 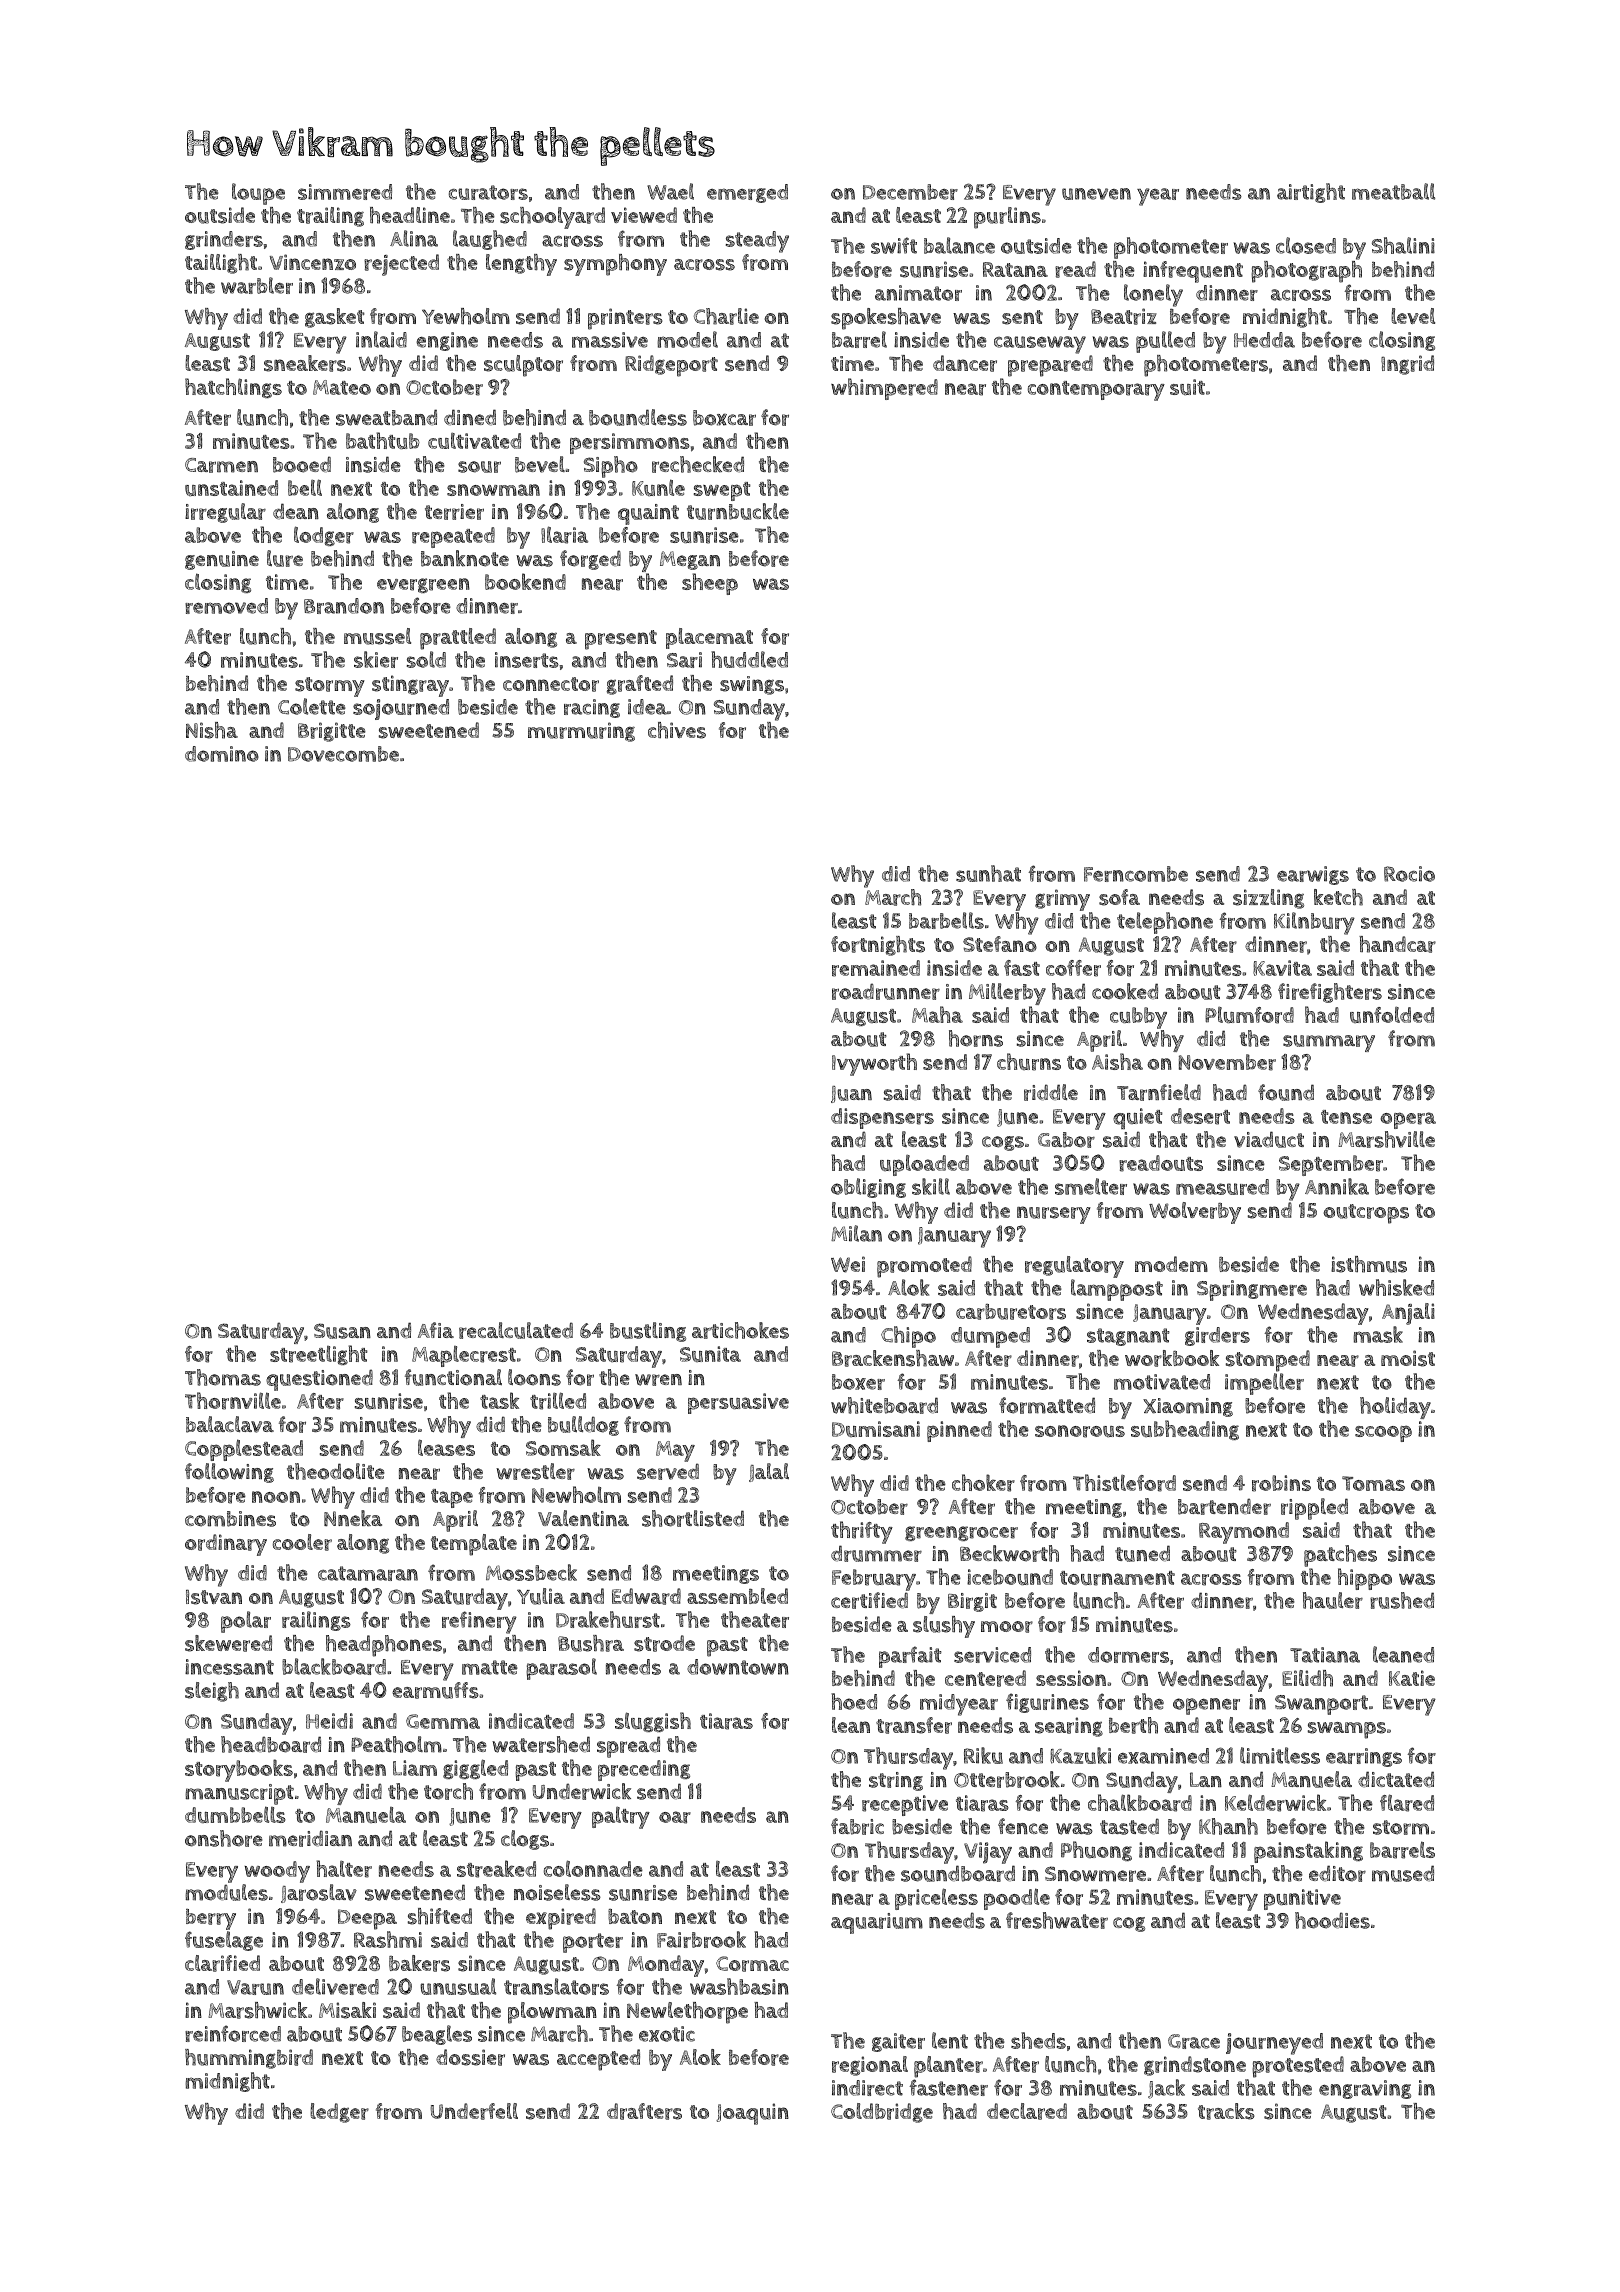 I want to click on airtight, so click(x=1311, y=193).
